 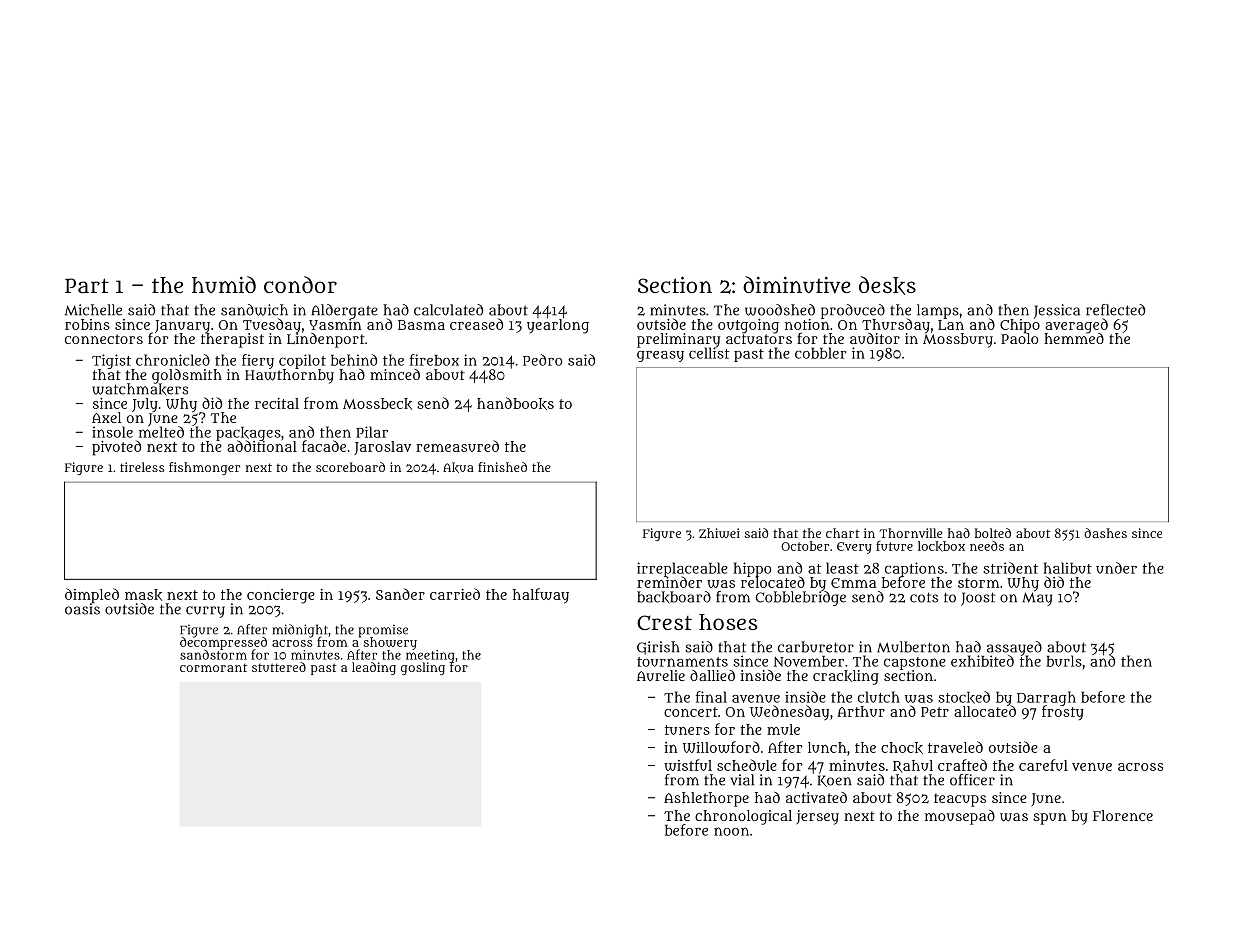 What do you see at coordinates (691, 712) in the screenshot?
I see `concert` at bounding box center [691, 712].
